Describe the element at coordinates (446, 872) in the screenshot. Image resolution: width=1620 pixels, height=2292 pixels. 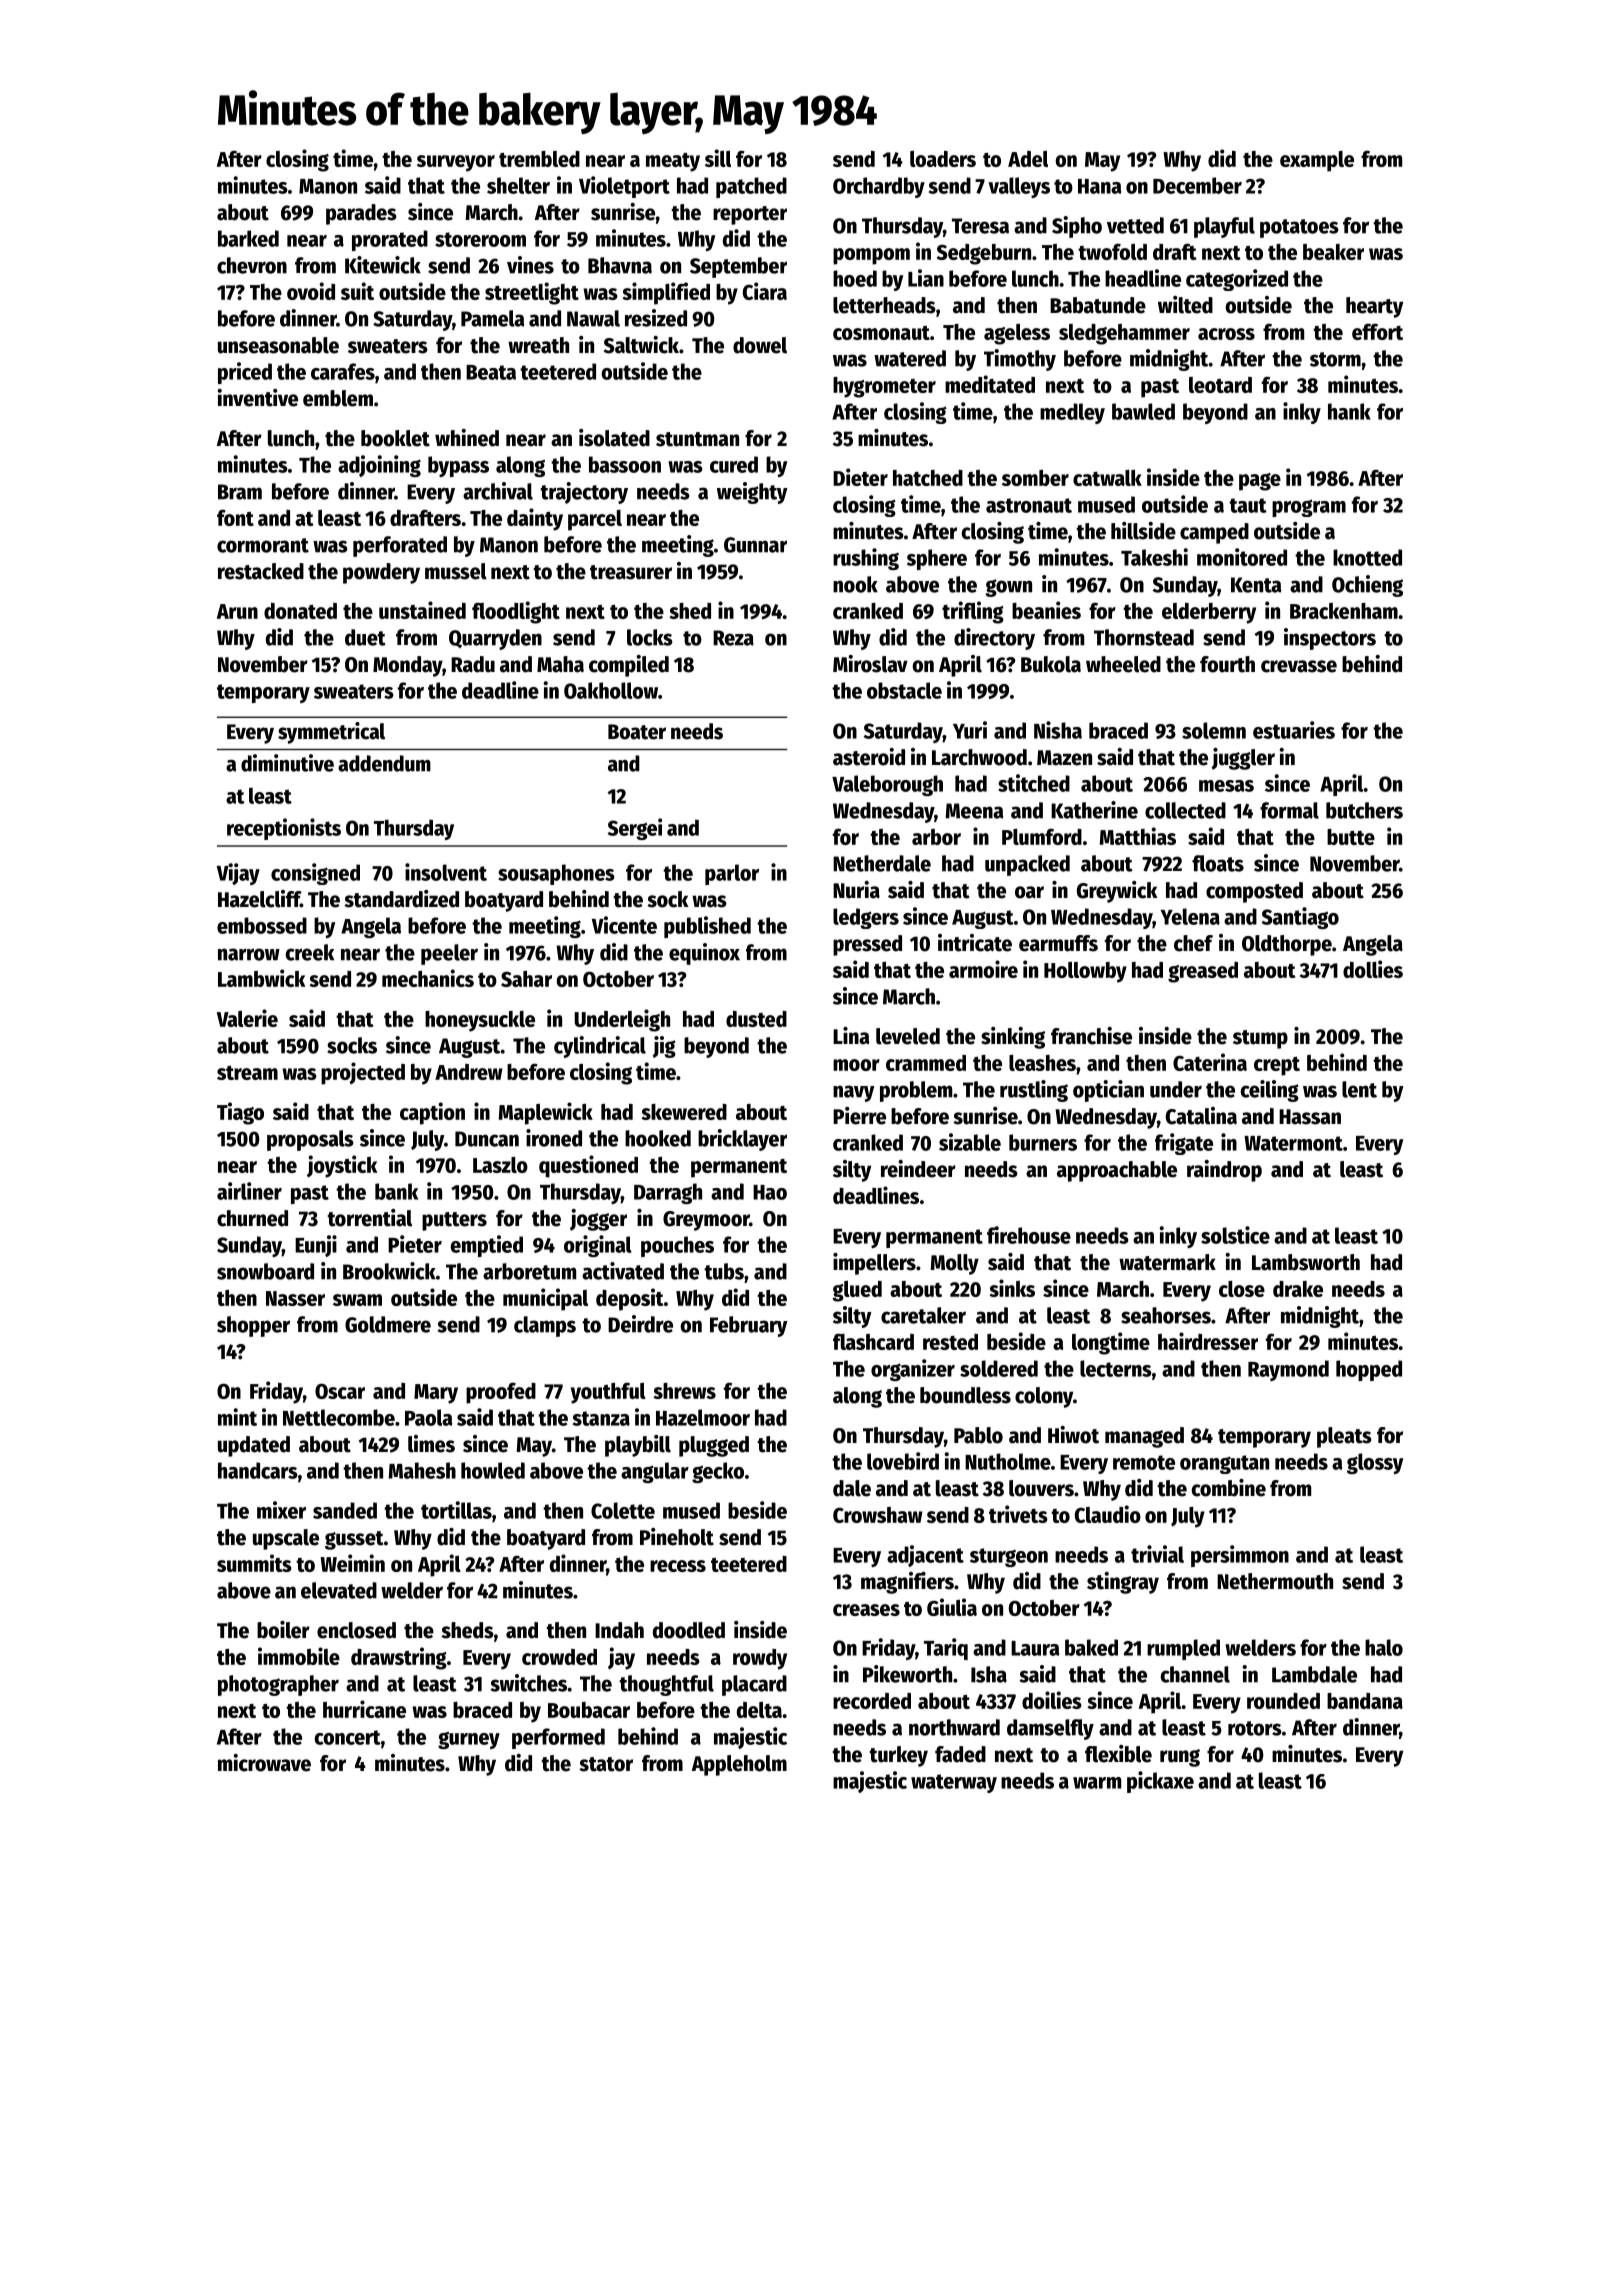
I see `insolvent` at that location.
